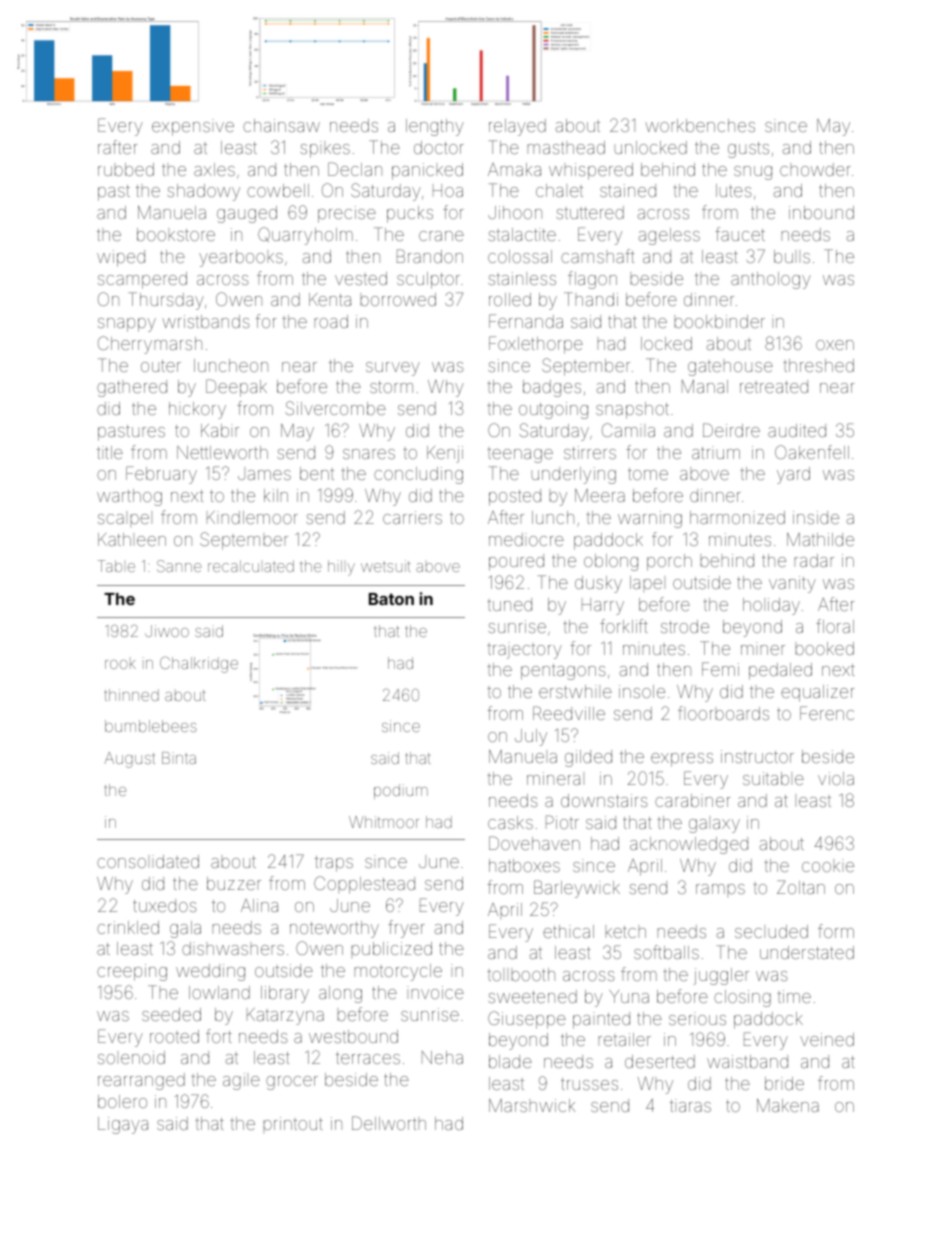  What do you see at coordinates (740, 234) in the screenshot?
I see `faucet` at bounding box center [740, 234].
